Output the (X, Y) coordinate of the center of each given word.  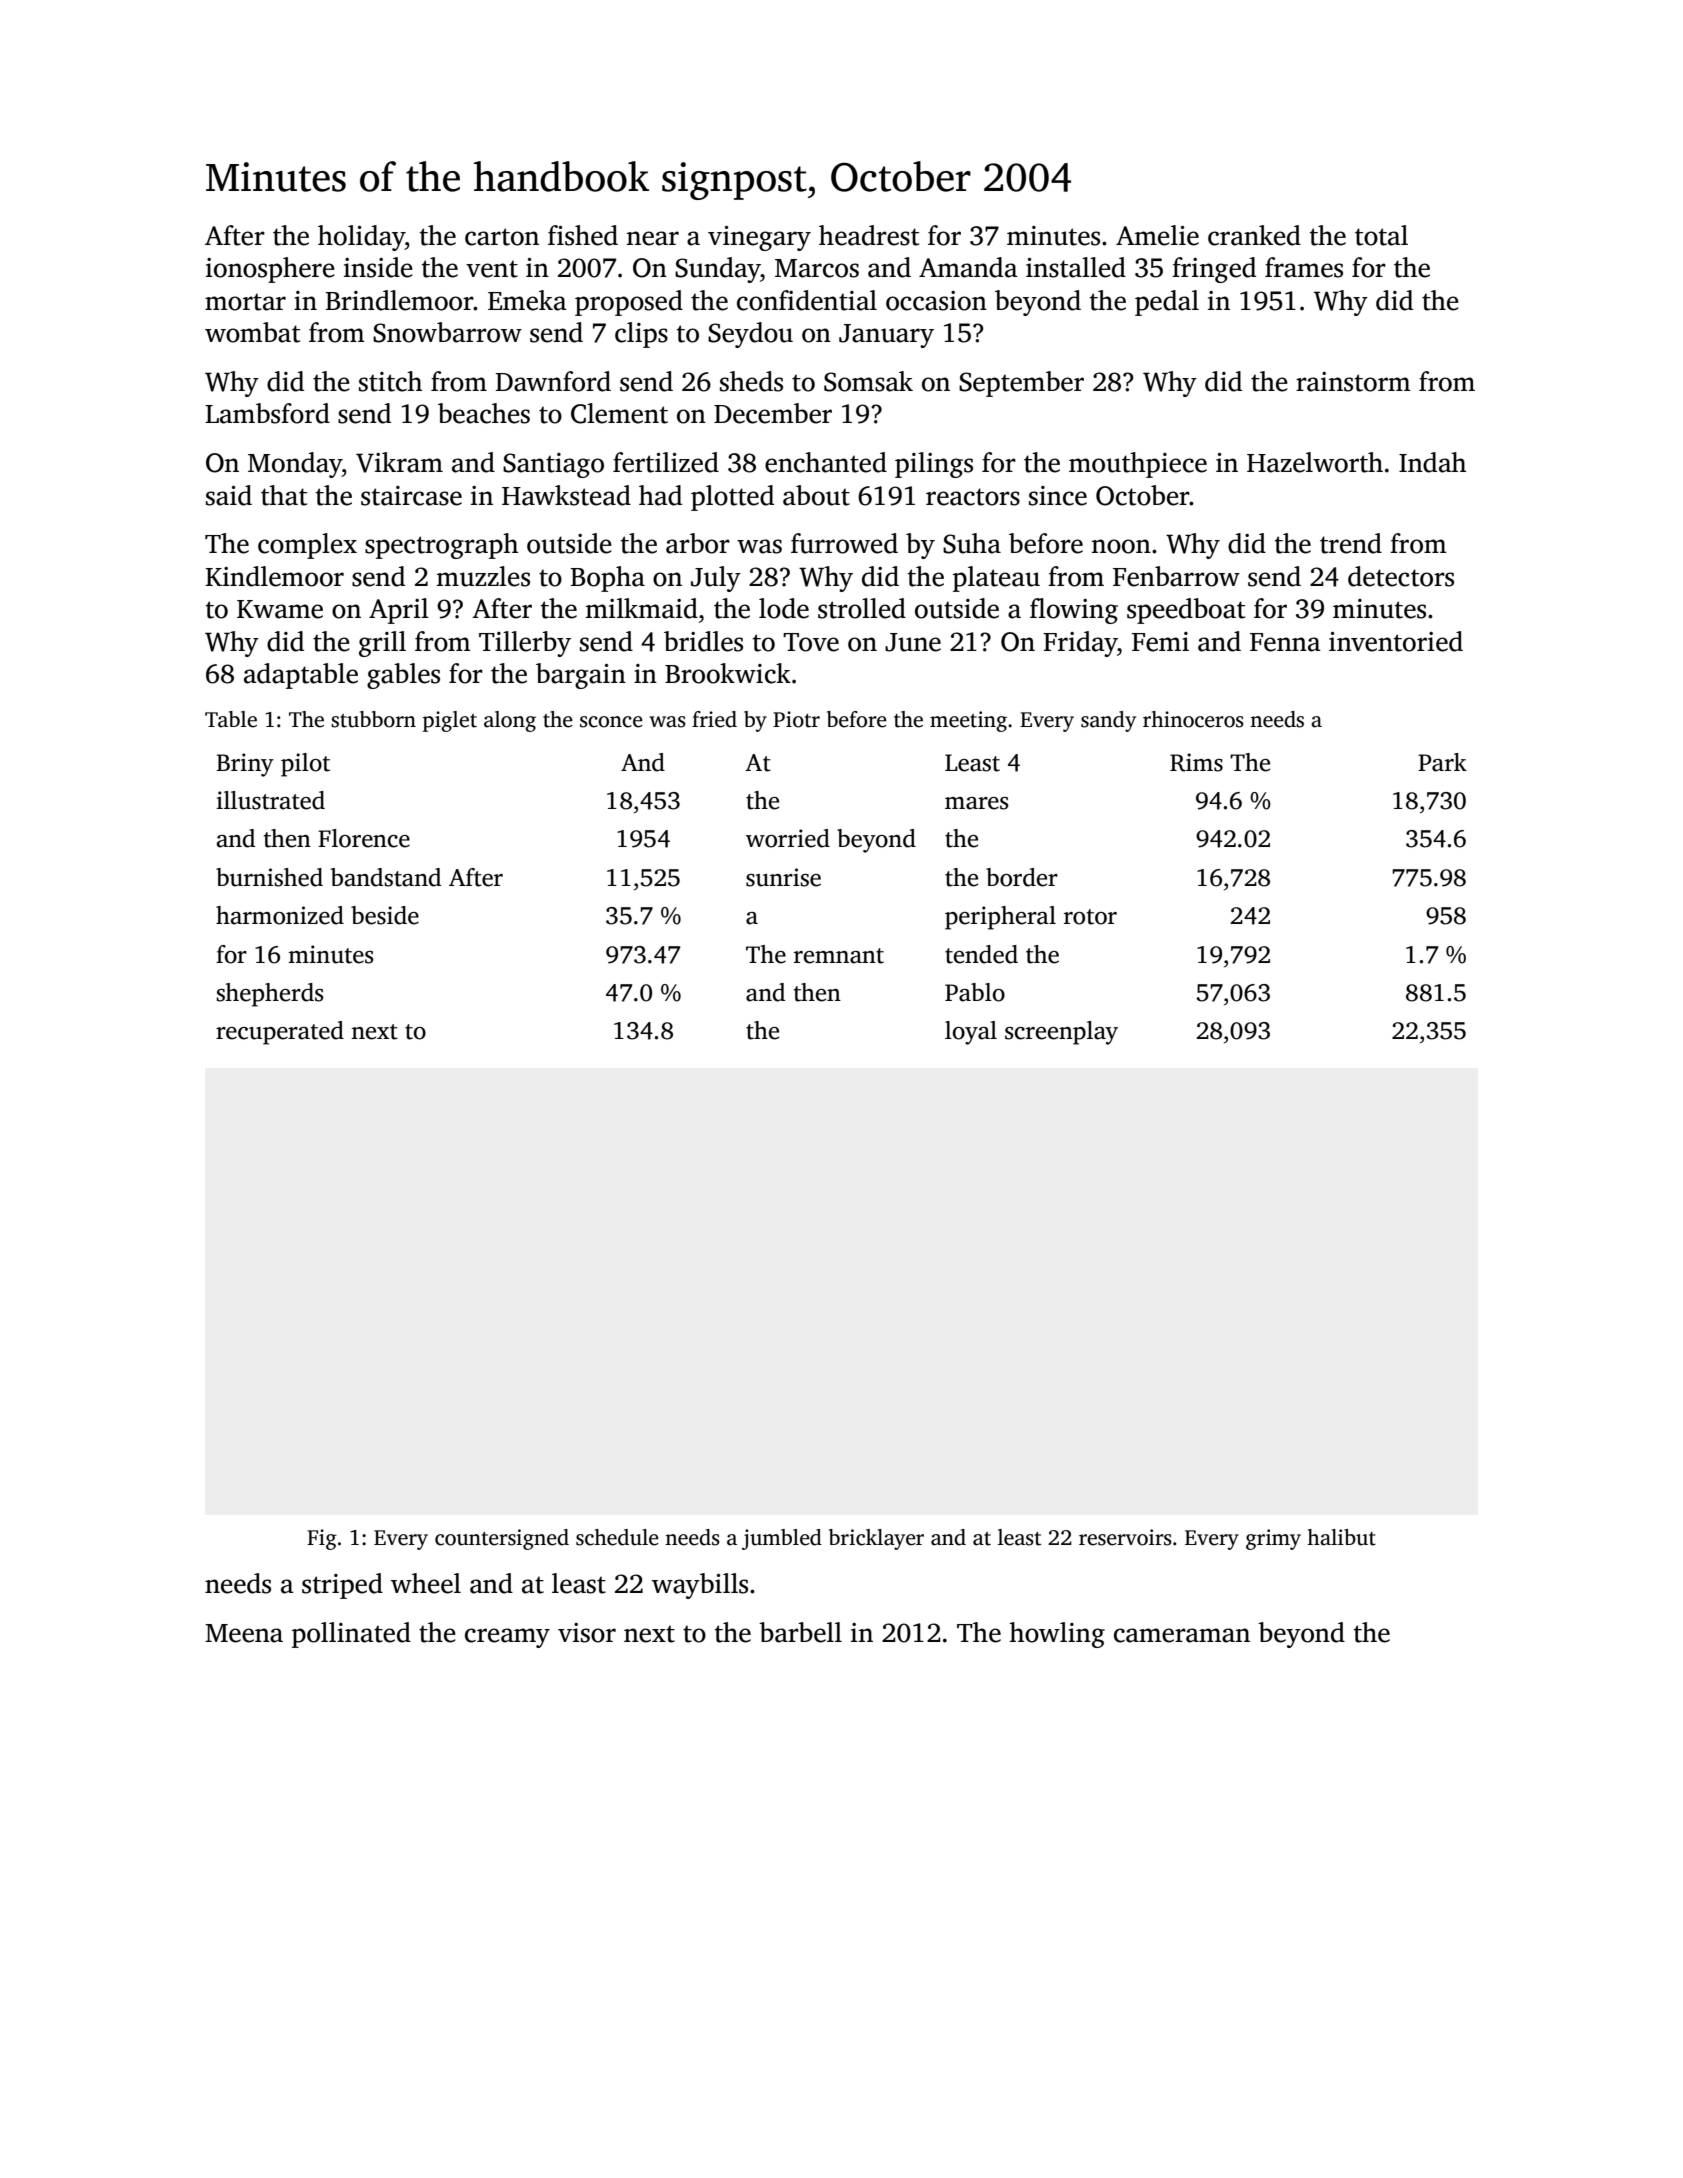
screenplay (1061, 1033)
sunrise (783, 877)
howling (1057, 1635)
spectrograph (441, 546)
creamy (507, 1638)
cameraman (1182, 1635)
